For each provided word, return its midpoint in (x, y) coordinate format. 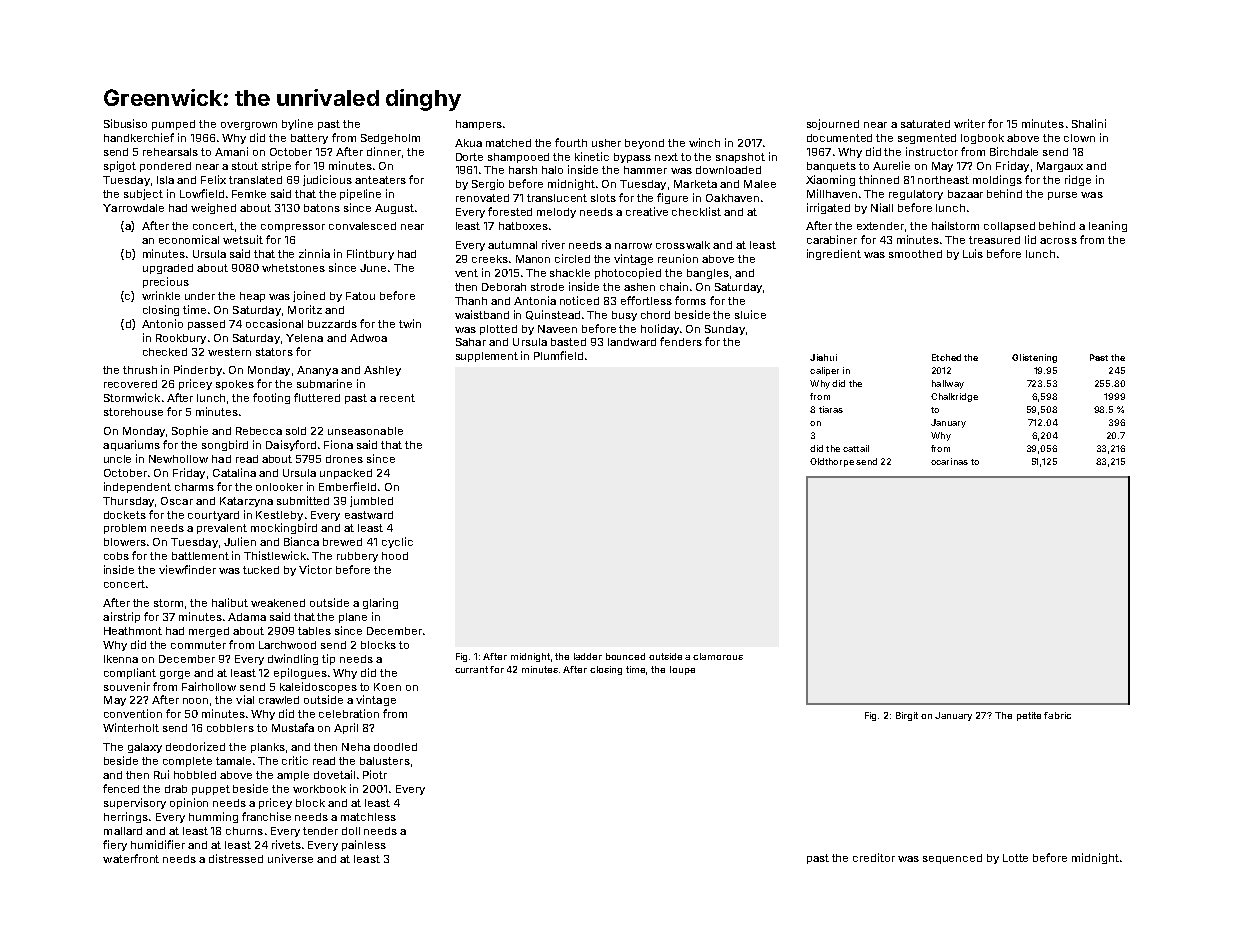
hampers (479, 125)
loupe (682, 670)
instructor (932, 151)
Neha (356, 747)
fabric (1057, 715)
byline (297, 124)
